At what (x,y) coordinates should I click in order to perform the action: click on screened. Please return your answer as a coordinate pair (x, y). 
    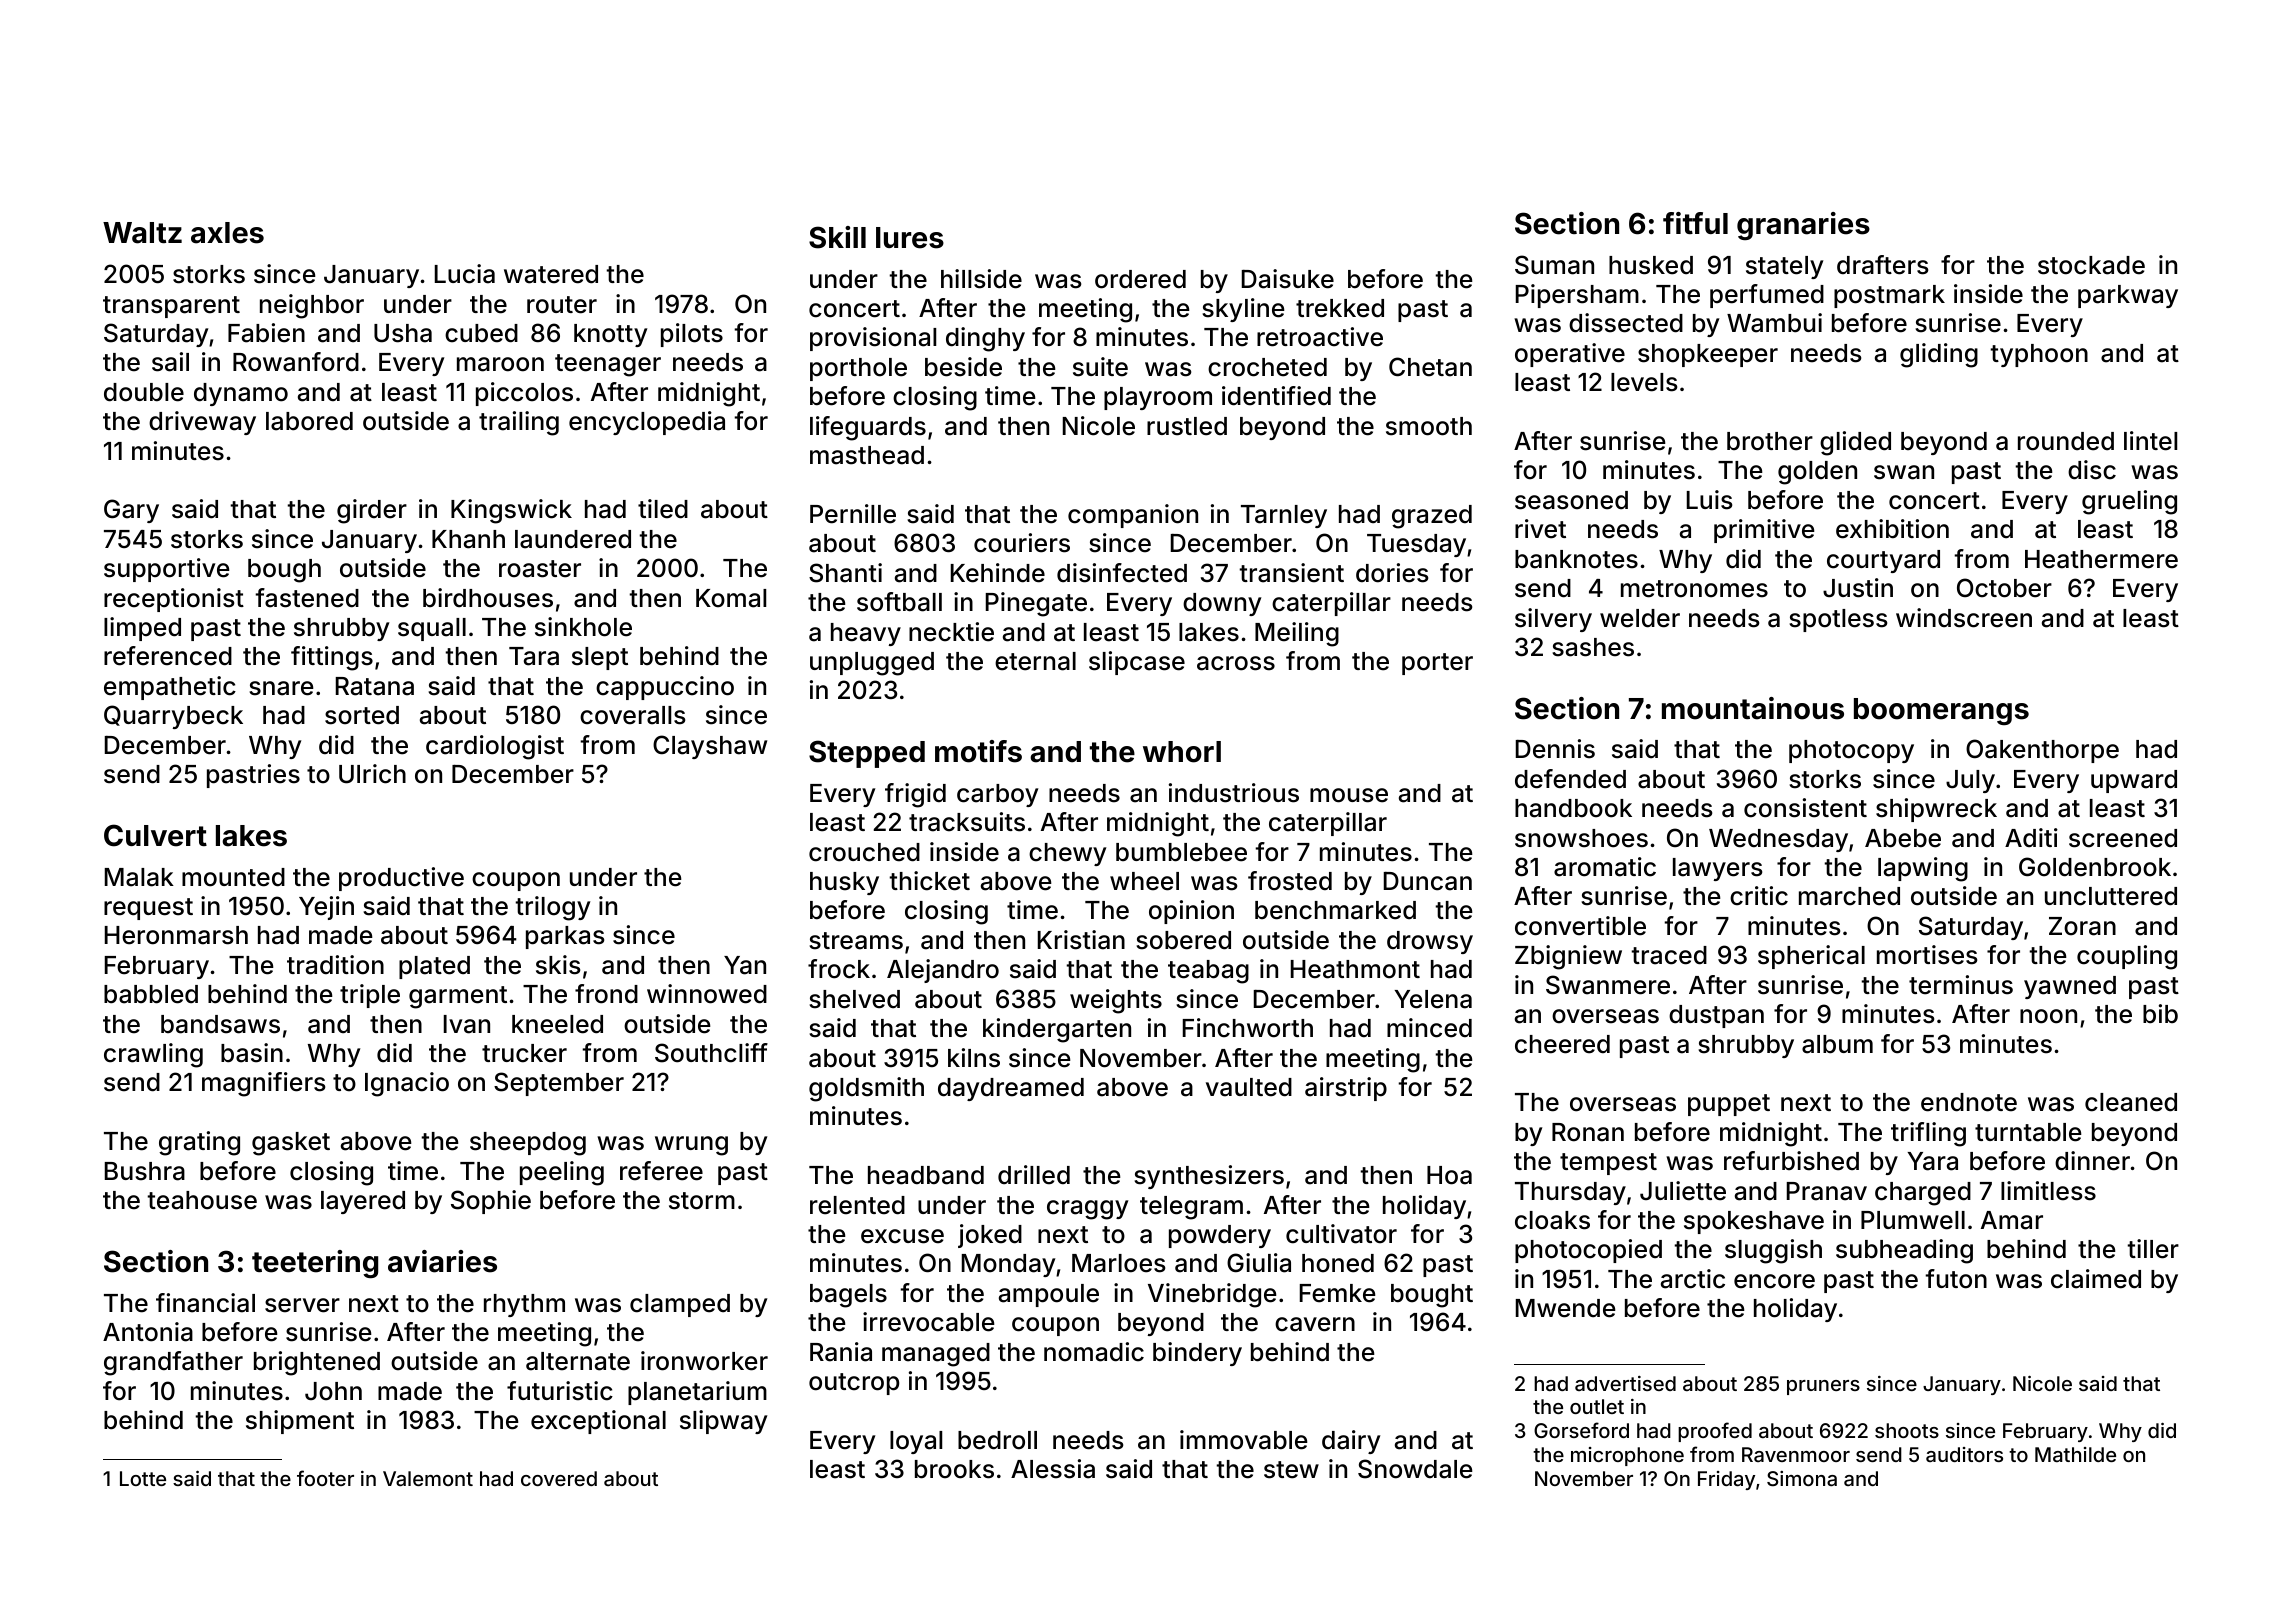
    Looking at the image, I should click on (2123, 838).
